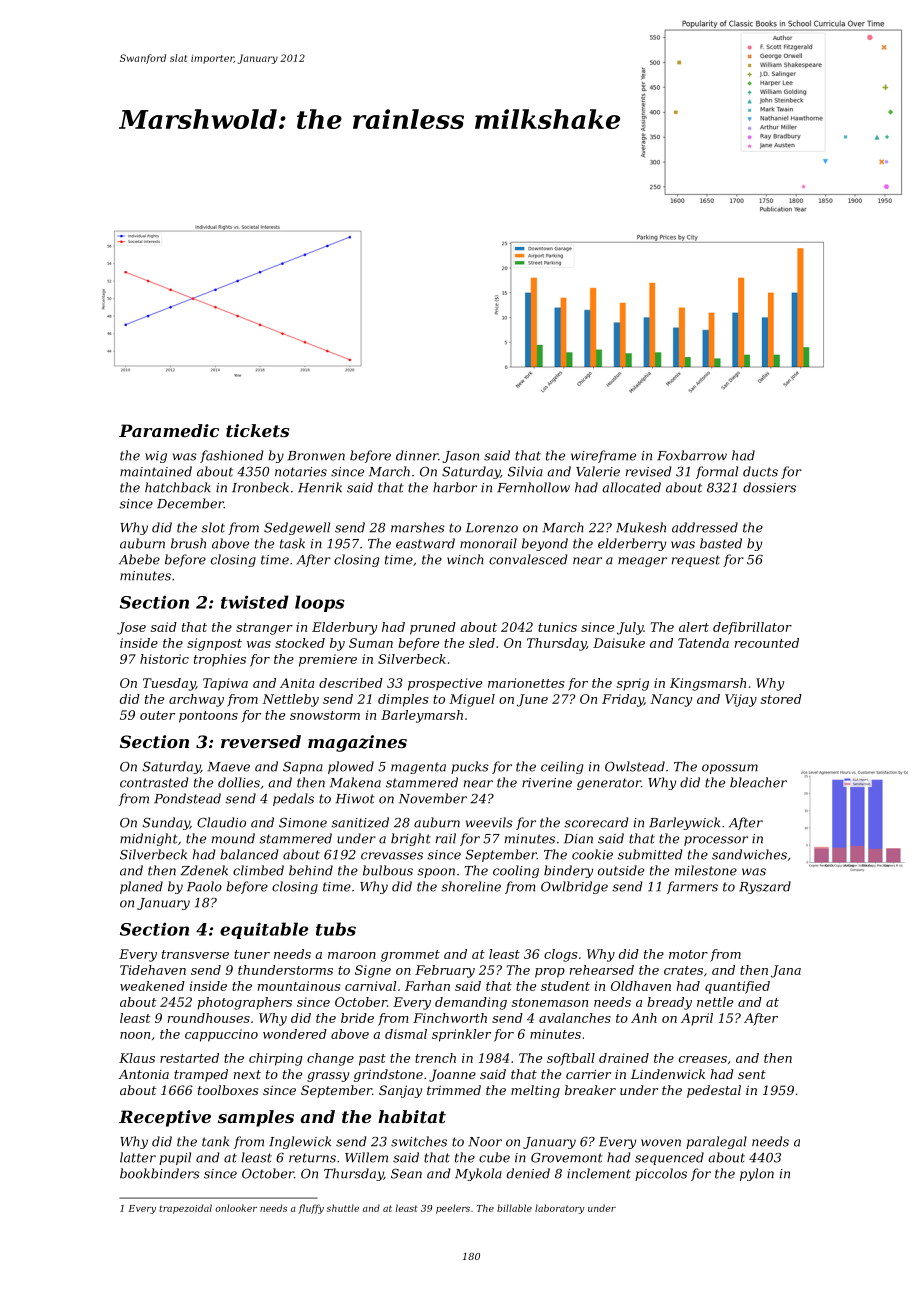 Image resolution: width=924 pixels, height=1308 pixels. Describe the element at coordinates (214, 644) in the screenshot. I see `signpost` at that location.
